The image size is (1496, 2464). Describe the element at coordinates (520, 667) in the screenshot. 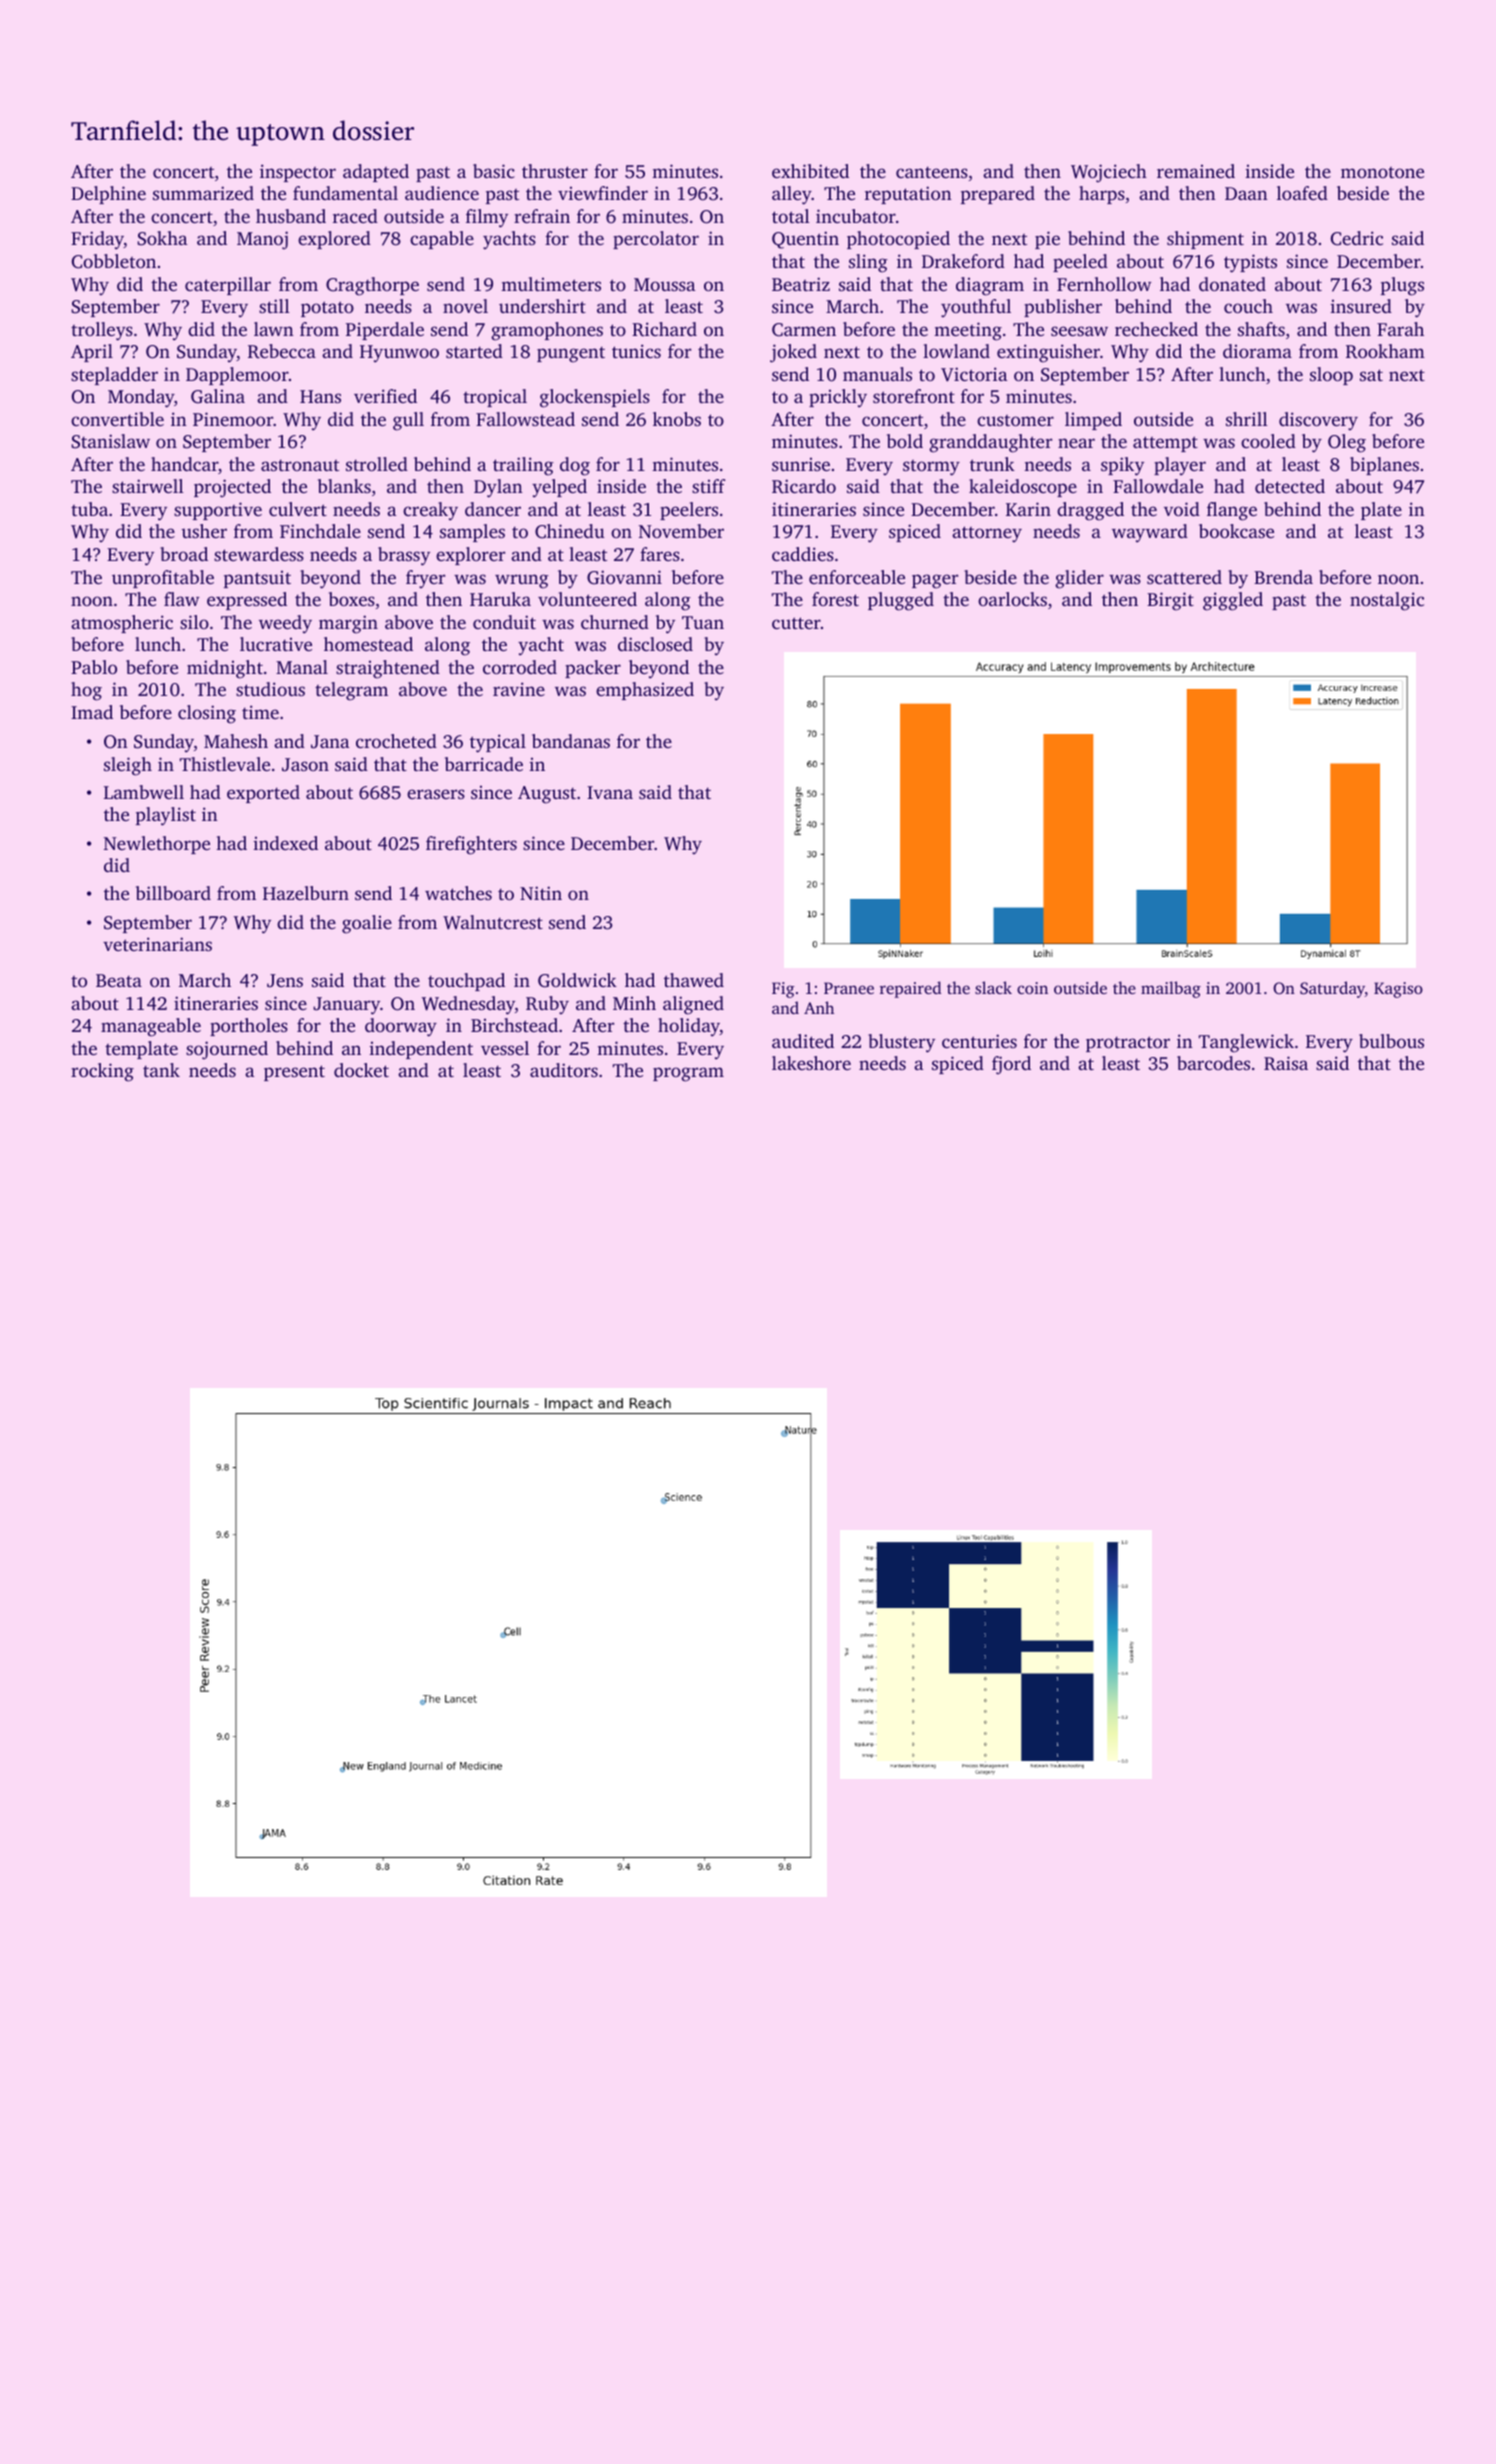

I see `corroded` at that location.
